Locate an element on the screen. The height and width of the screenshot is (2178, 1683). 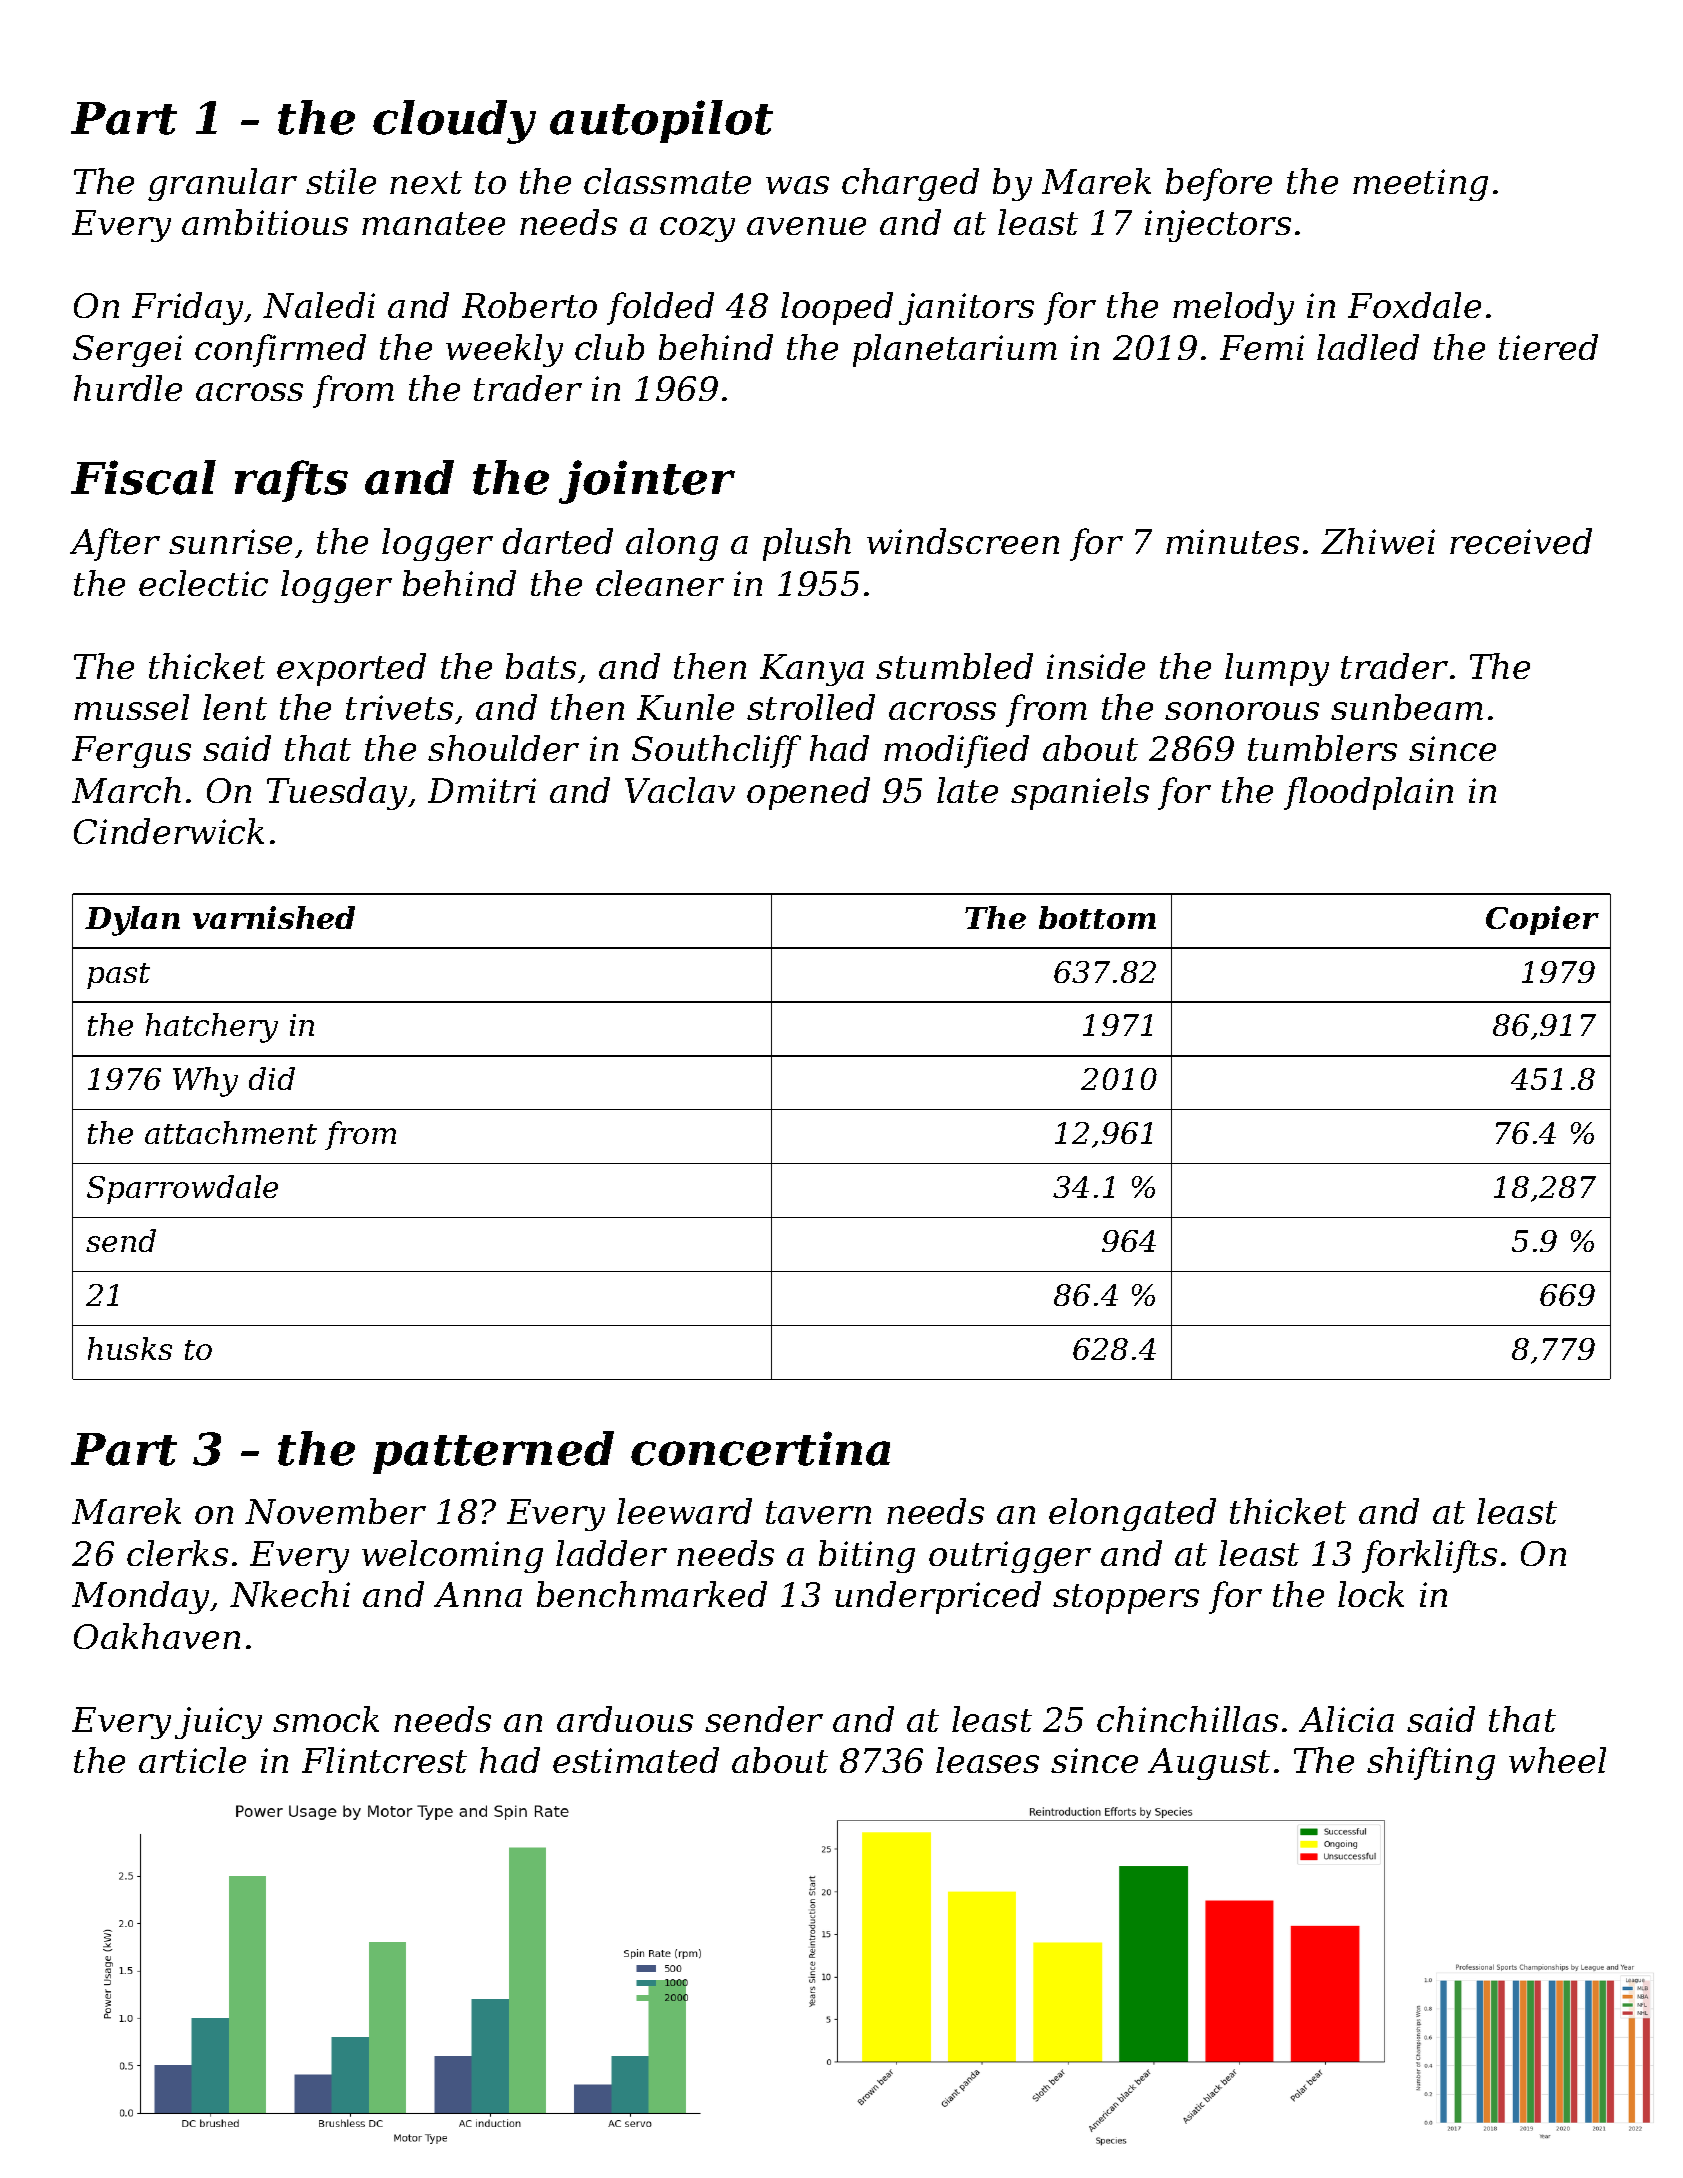
juicy is located at coordinates (218, 1723).
